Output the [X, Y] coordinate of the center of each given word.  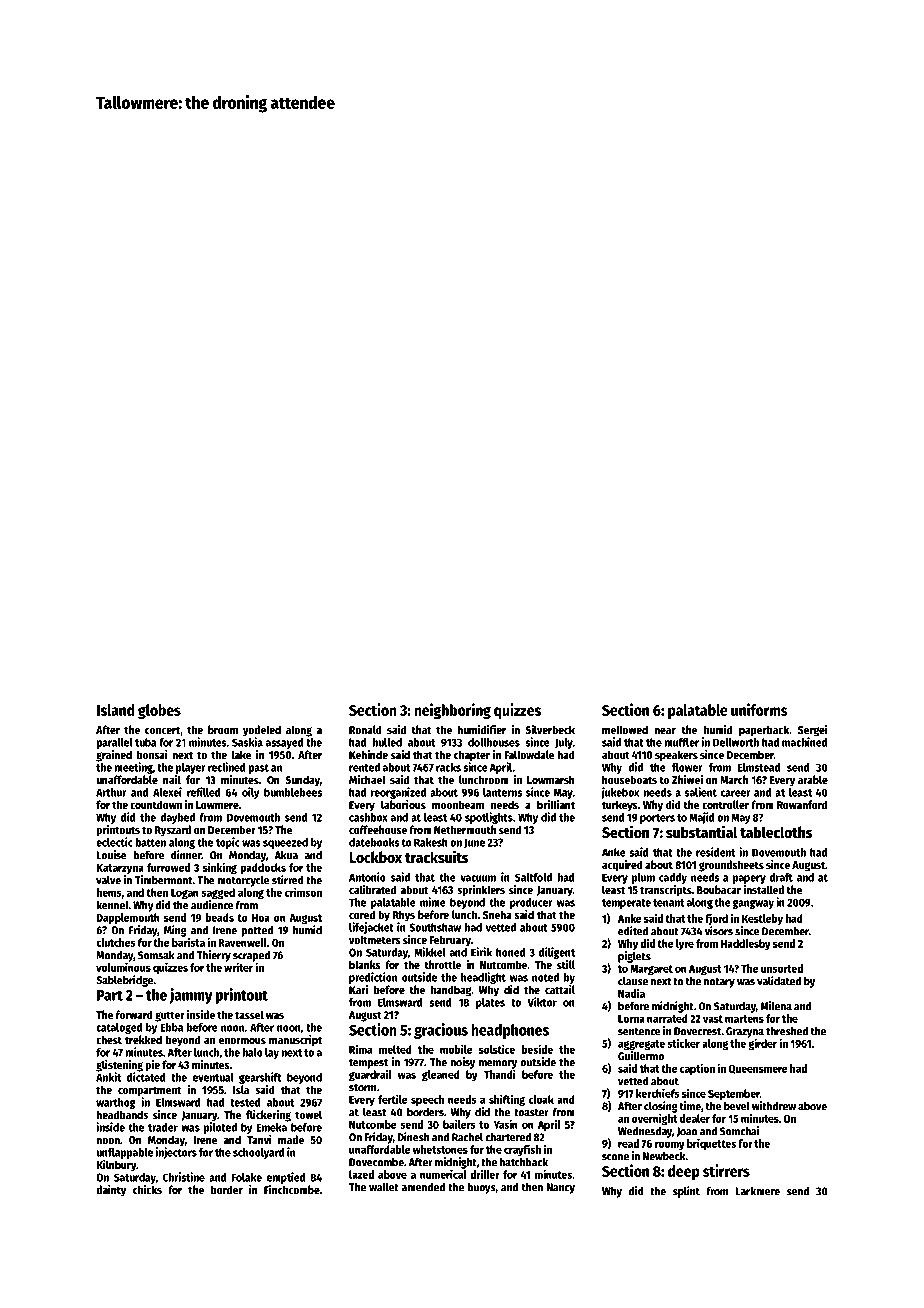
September [734, 1094]
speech [427, 1100]
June [474, 843]
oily [251, 793]
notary [719, 983]
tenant [668, 903]
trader [163, 1127]
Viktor [542, 1002]
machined [804, 742]
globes [159, 711]
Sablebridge [124, 981]
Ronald [365, 729]
